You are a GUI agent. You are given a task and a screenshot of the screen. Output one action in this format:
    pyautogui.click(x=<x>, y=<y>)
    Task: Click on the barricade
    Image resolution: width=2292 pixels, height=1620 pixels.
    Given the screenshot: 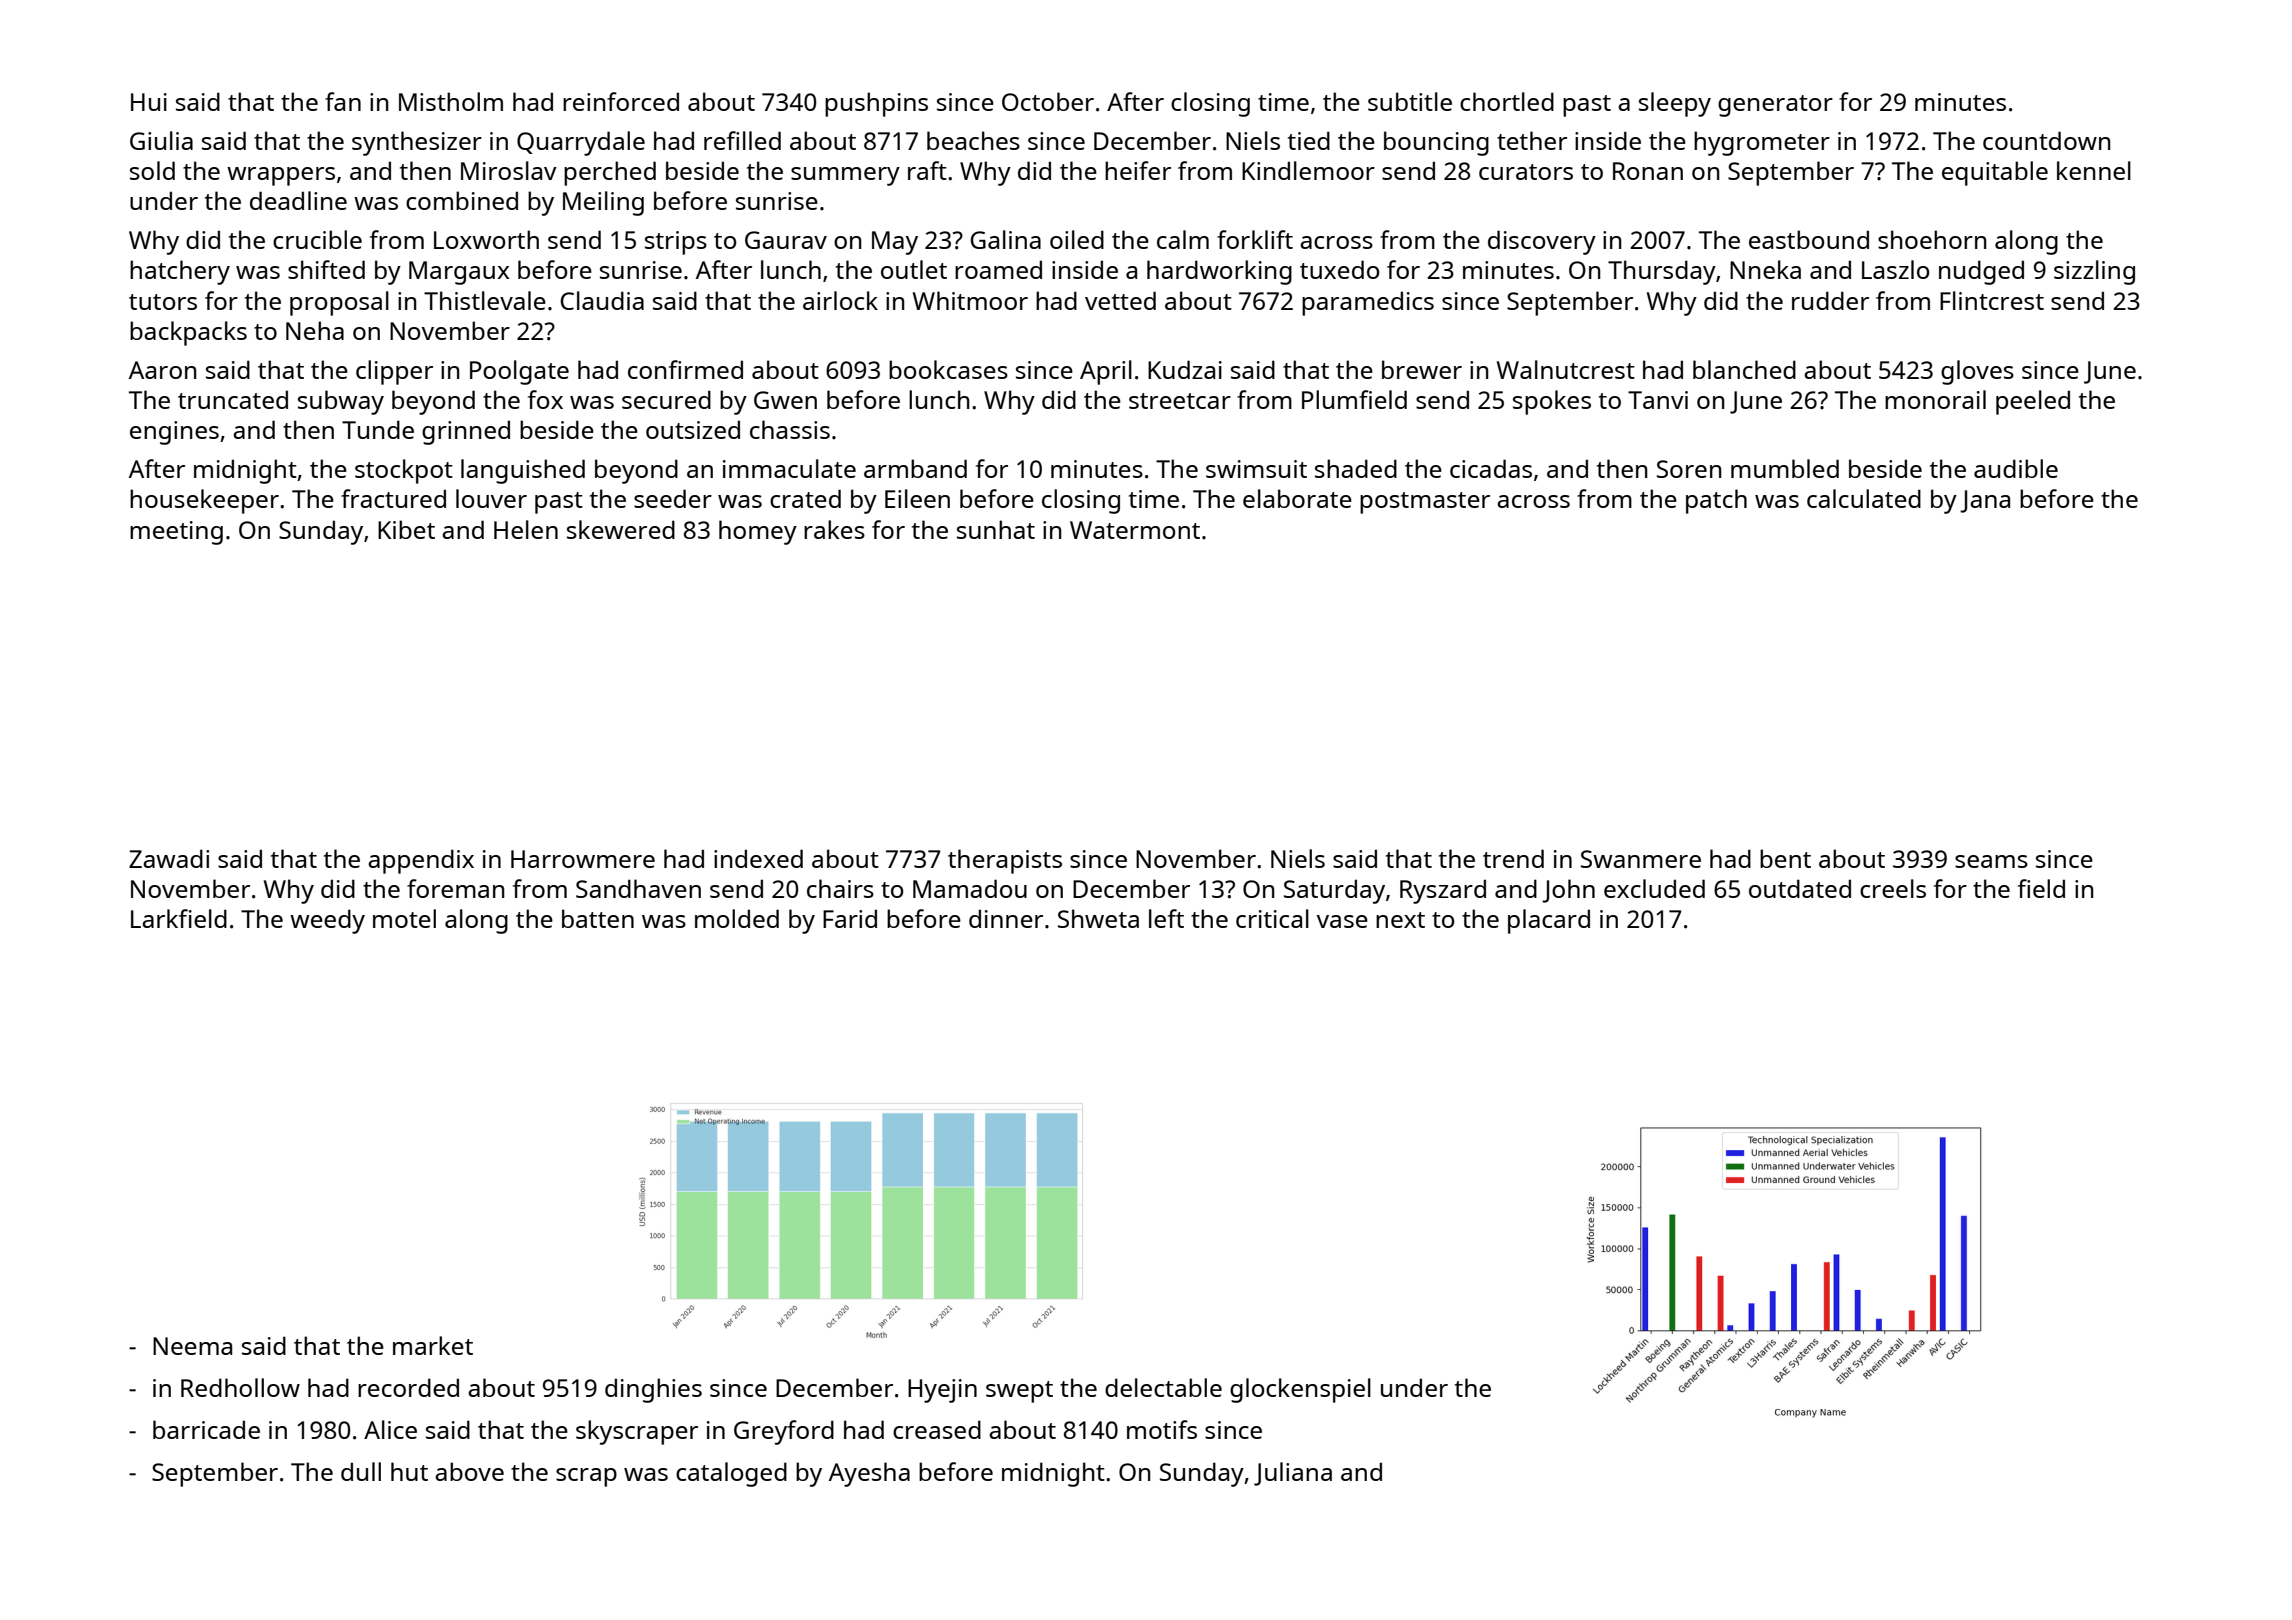 What is the action you would take?
    pyautogui.click(x=206, y=1429)
